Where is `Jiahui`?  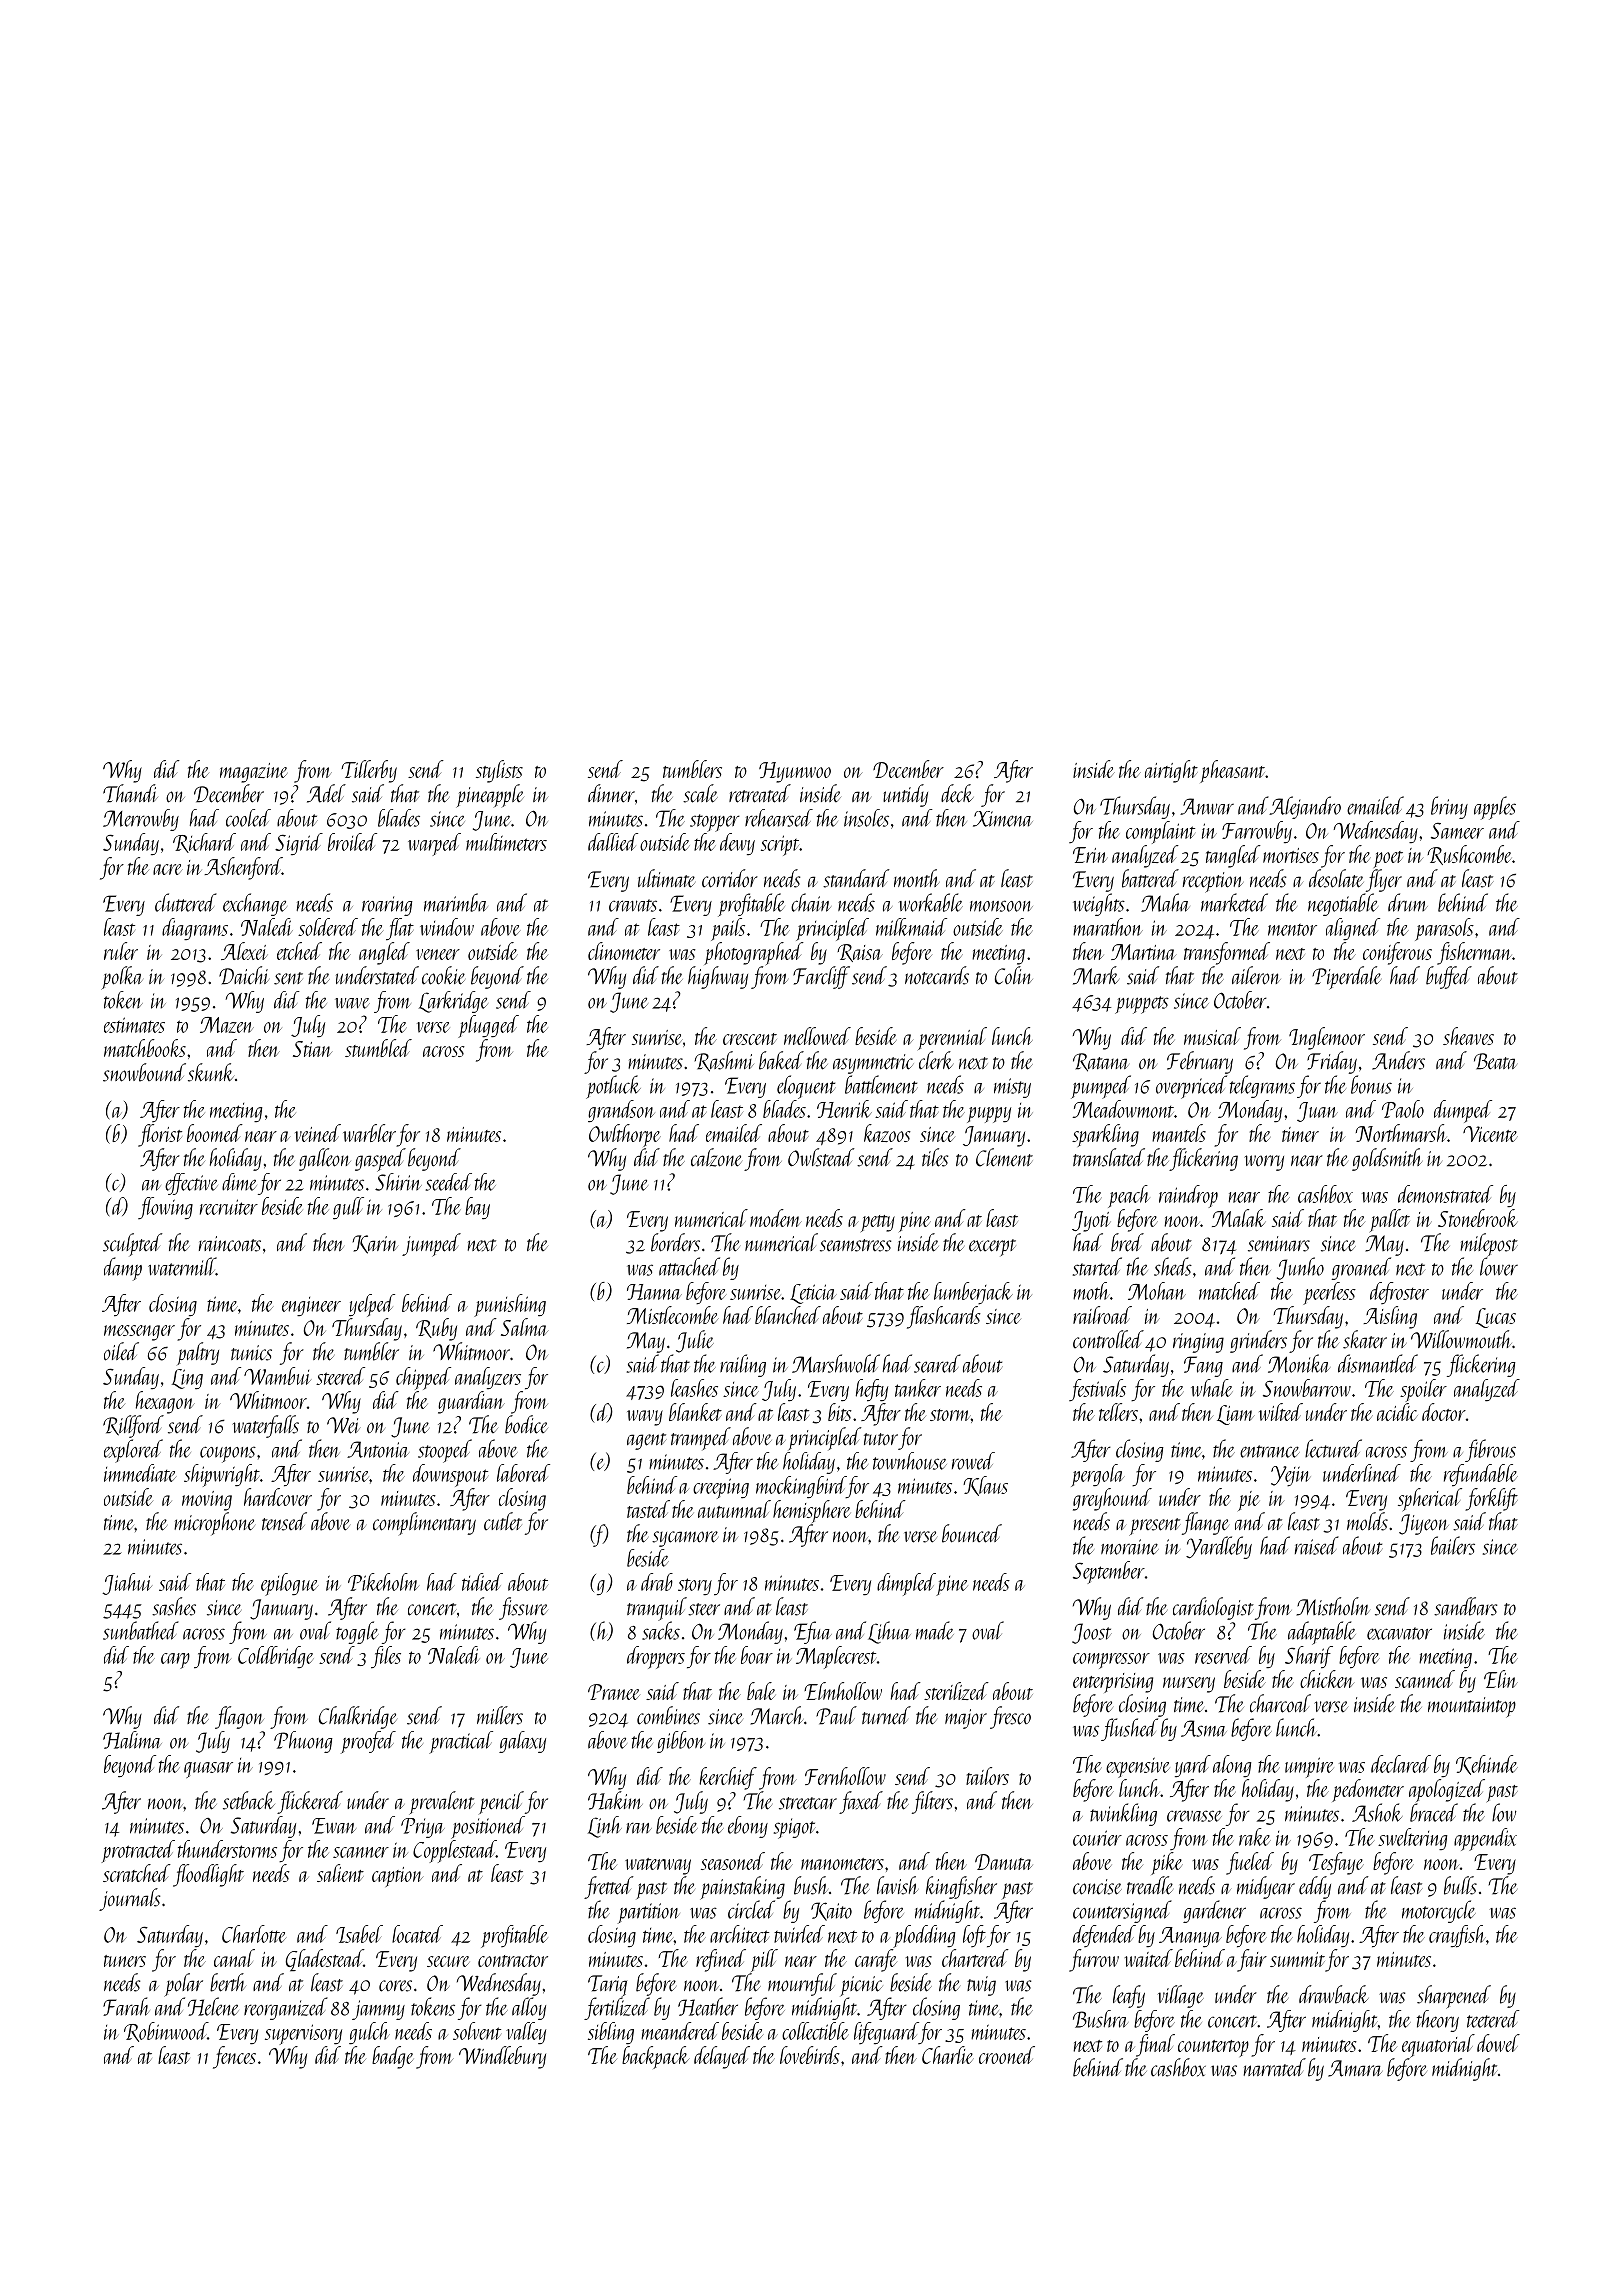 Jiahui is located at coordinates (127, 1584).
